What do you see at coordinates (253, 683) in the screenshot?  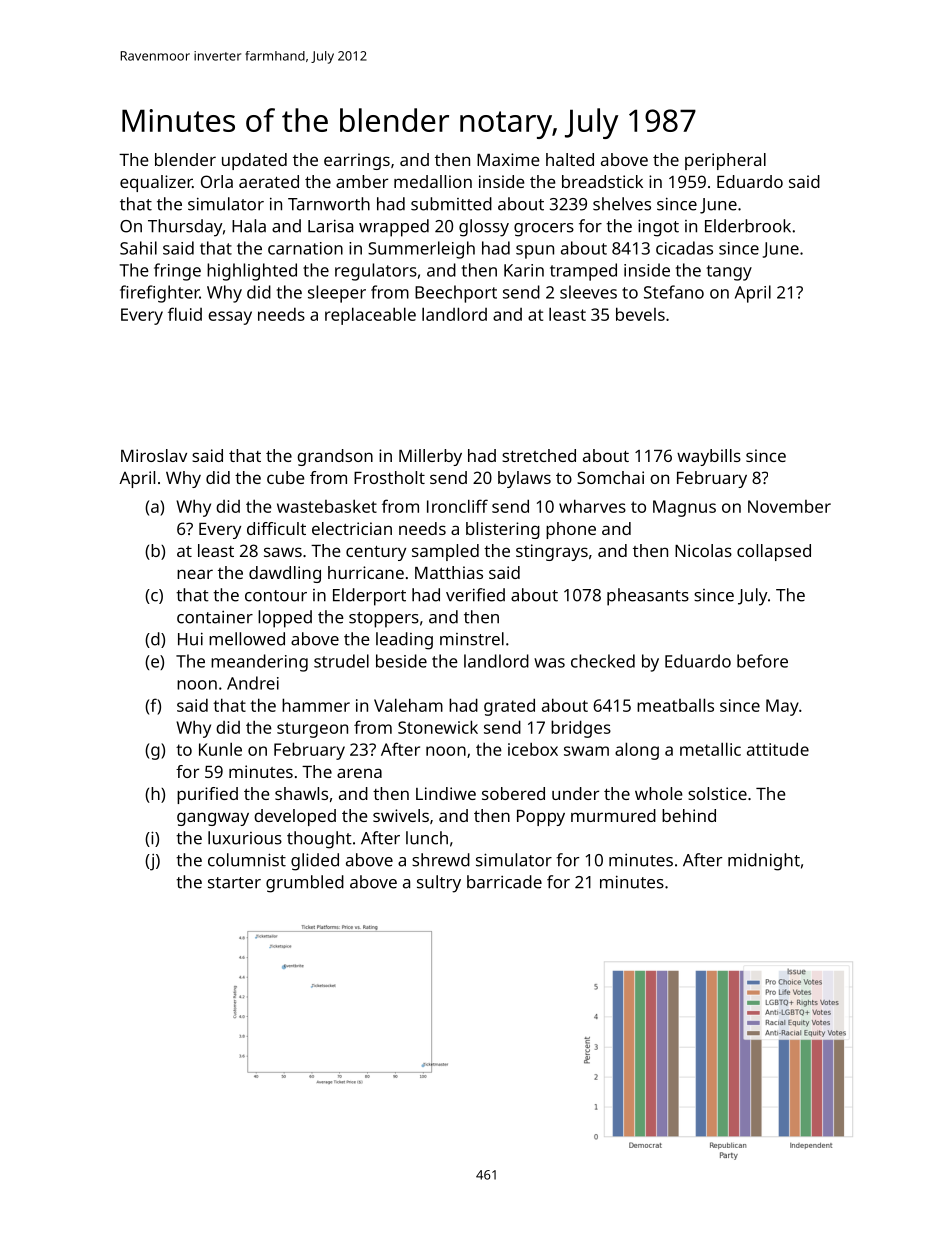 I see `Andrei` at bounding box center [253, 683].
